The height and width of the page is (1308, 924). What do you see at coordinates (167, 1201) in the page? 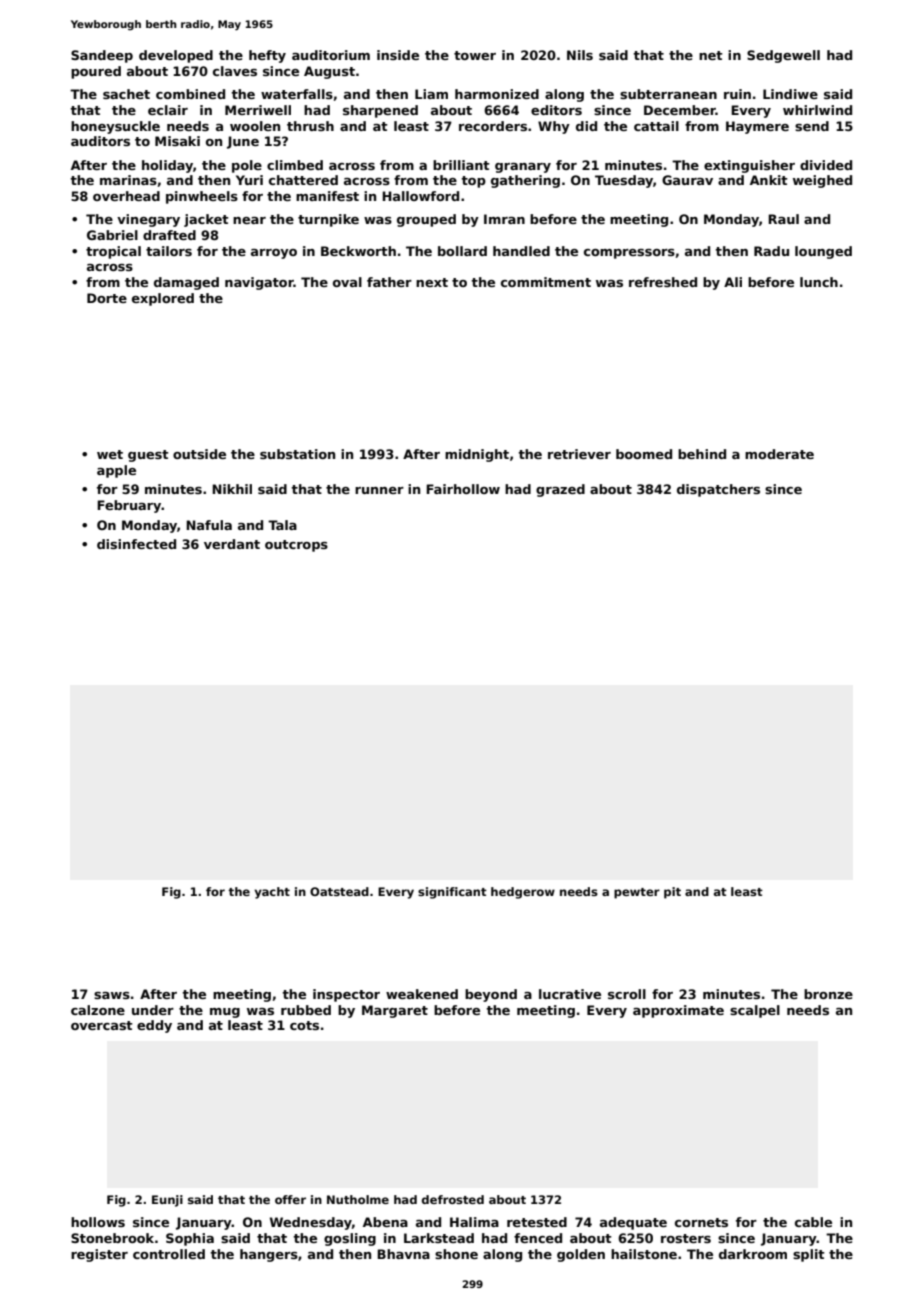
I see `Eunji` at bounding box center [167, 1201].
